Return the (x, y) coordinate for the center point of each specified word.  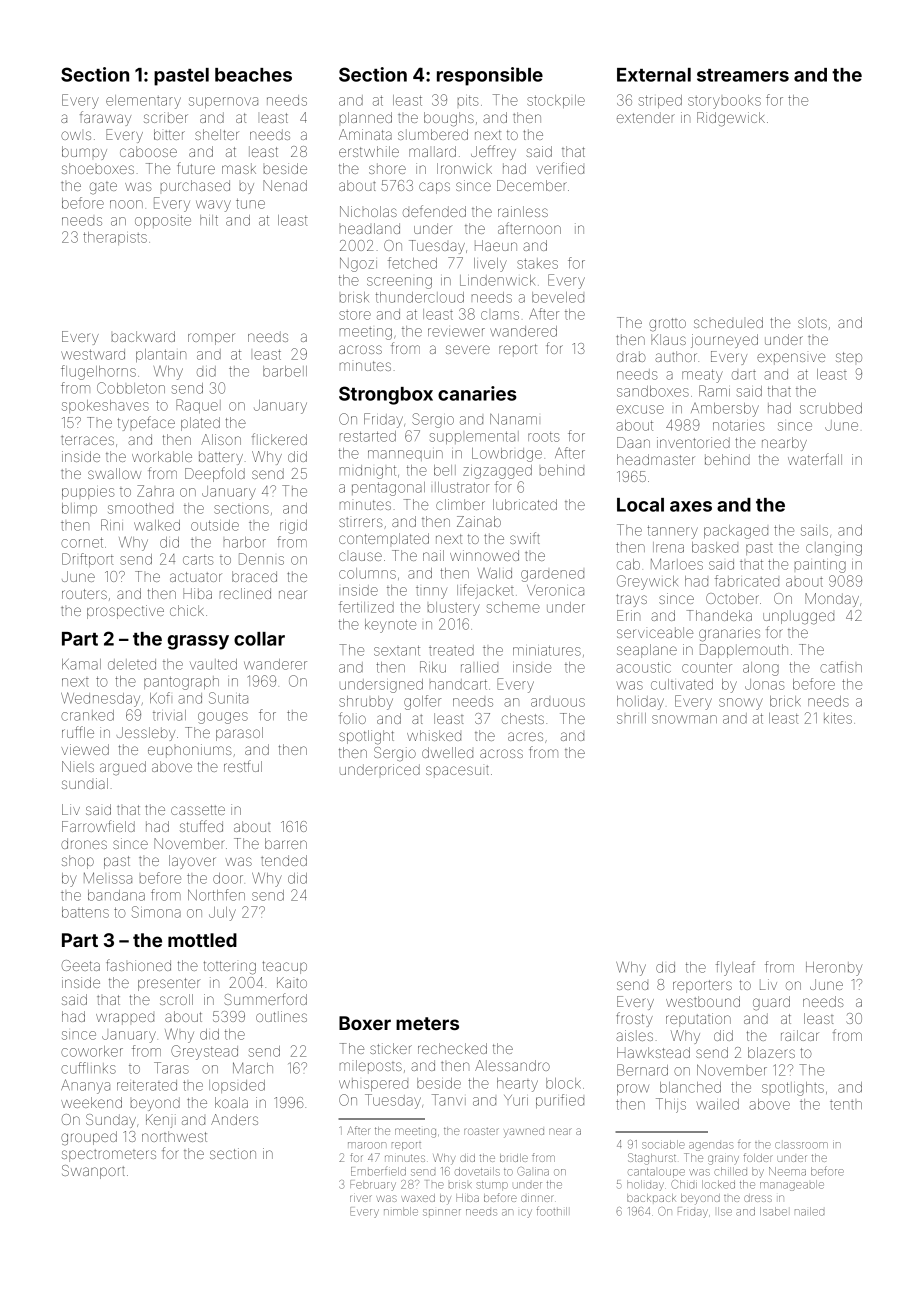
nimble (401, 1211)
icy (526, 1213)
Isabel (773, 1211)
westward (93, 354)
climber (460, 504)
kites (838, 718)
